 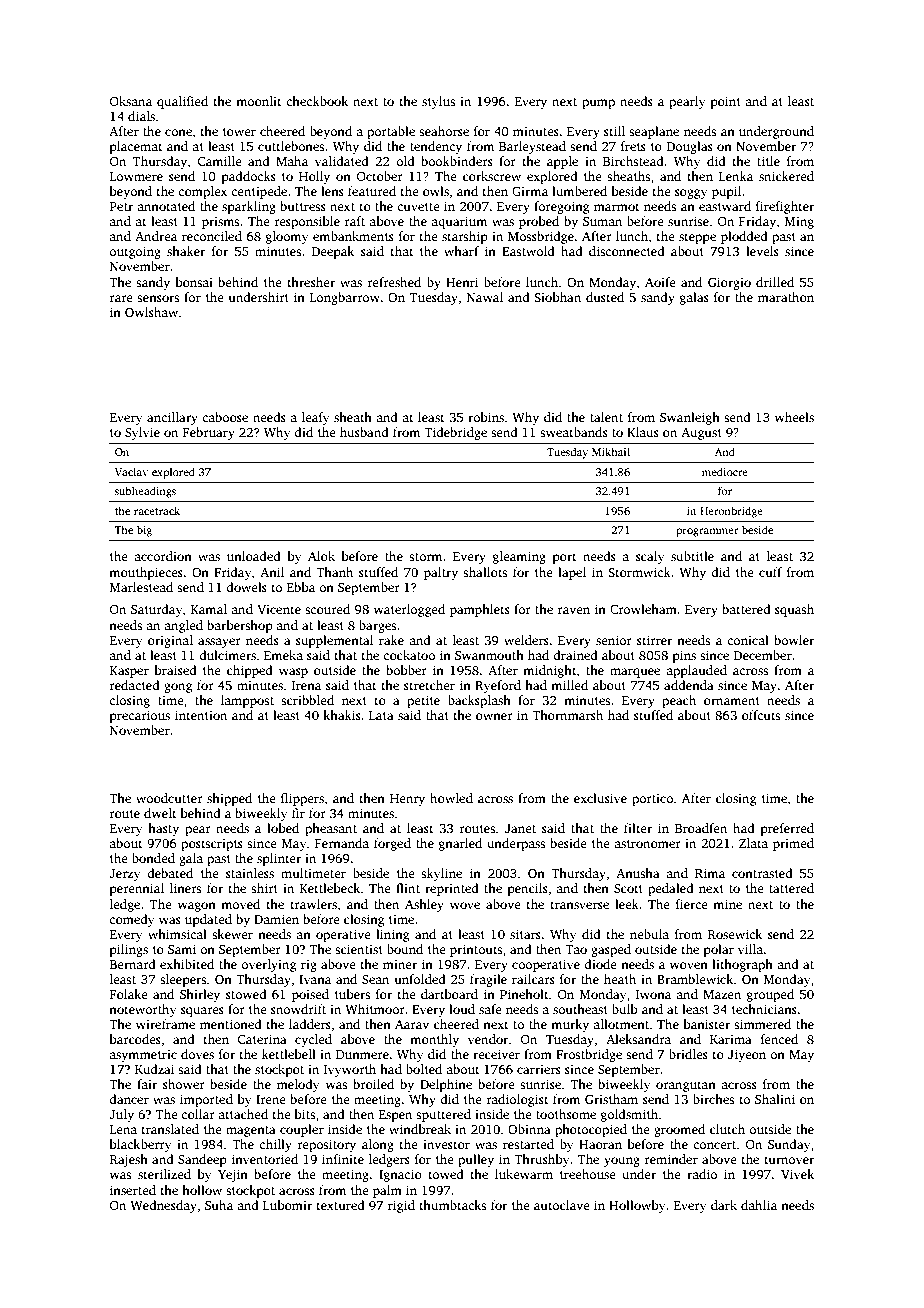 What do you see at coordinates (182, 102) in the screenshot?
I see `qualified` at bounding box center [182, 102].
